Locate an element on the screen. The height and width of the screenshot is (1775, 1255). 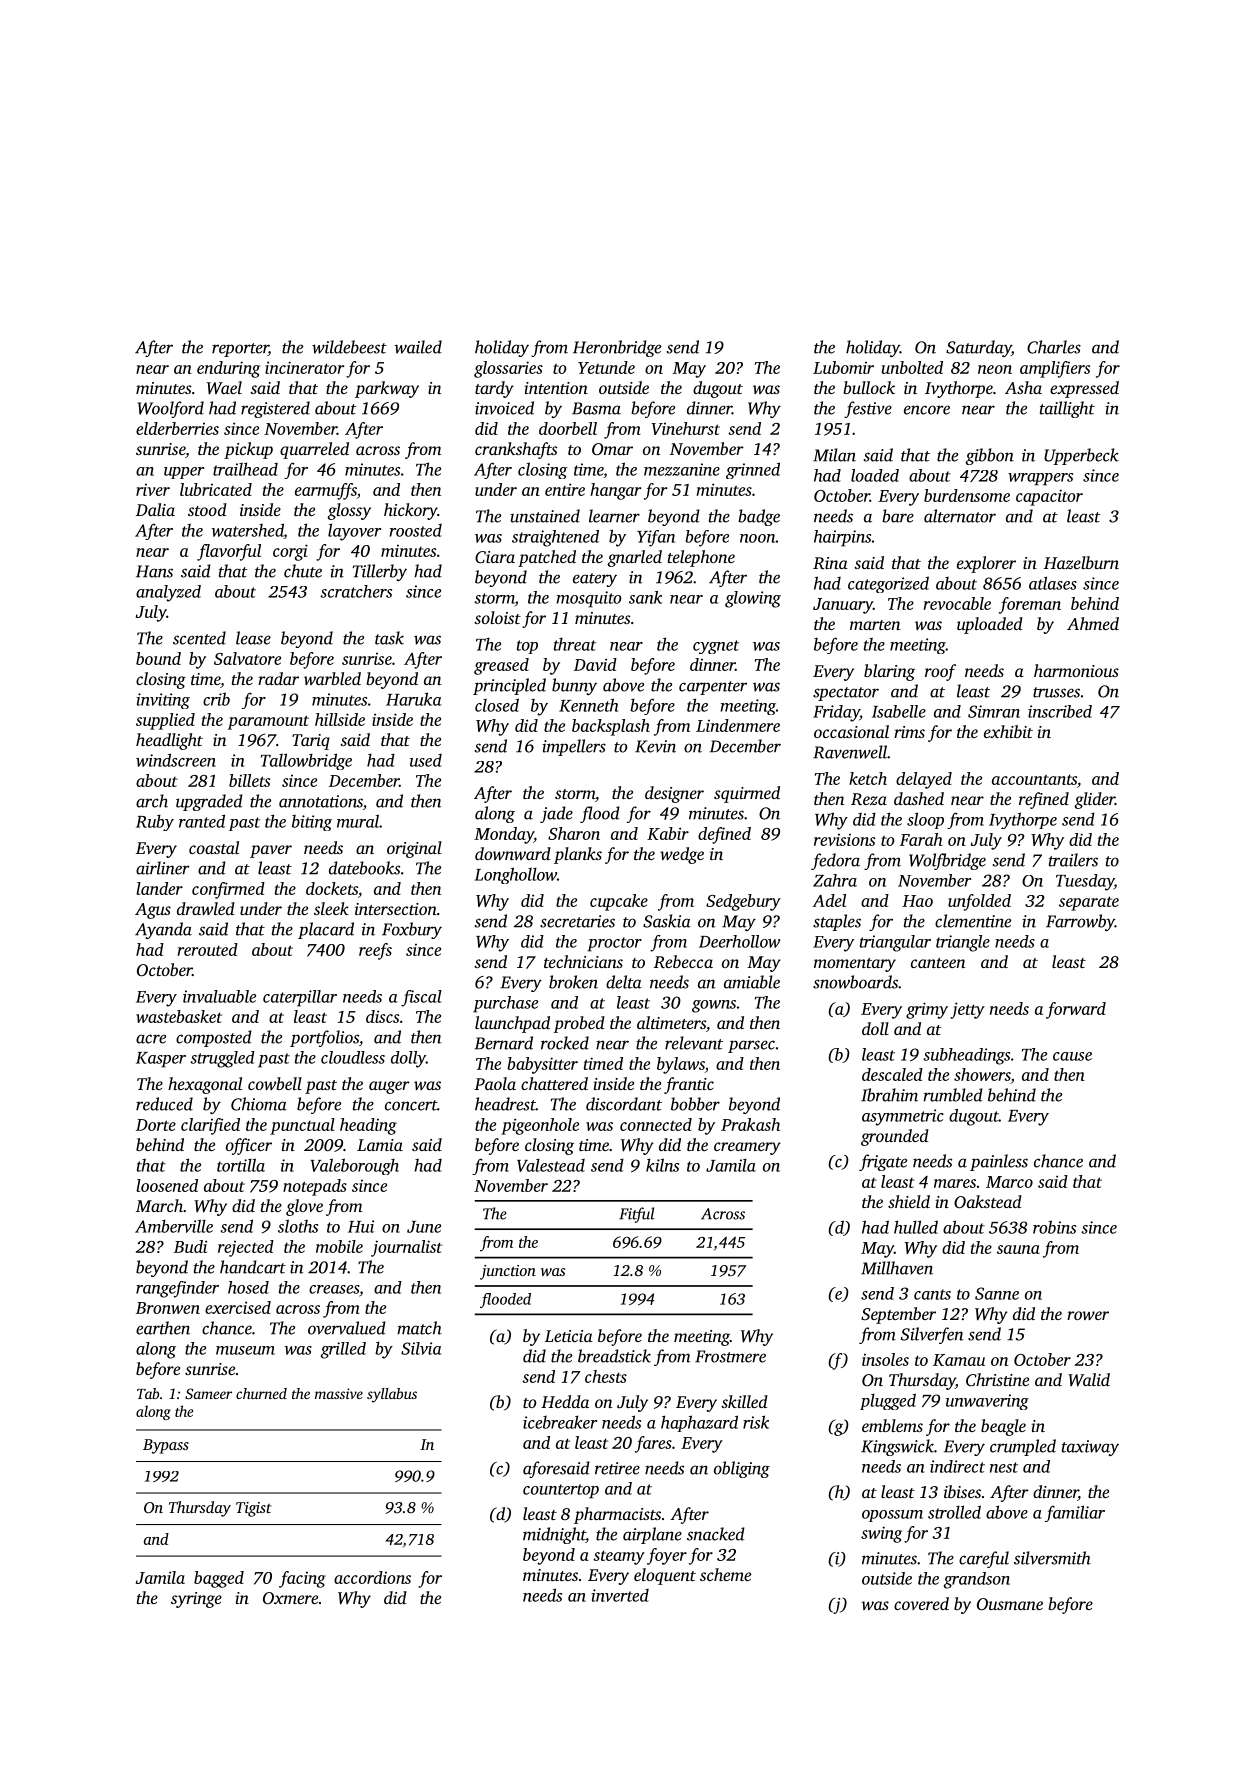
snowboards is located at coordinates (855, 982).
